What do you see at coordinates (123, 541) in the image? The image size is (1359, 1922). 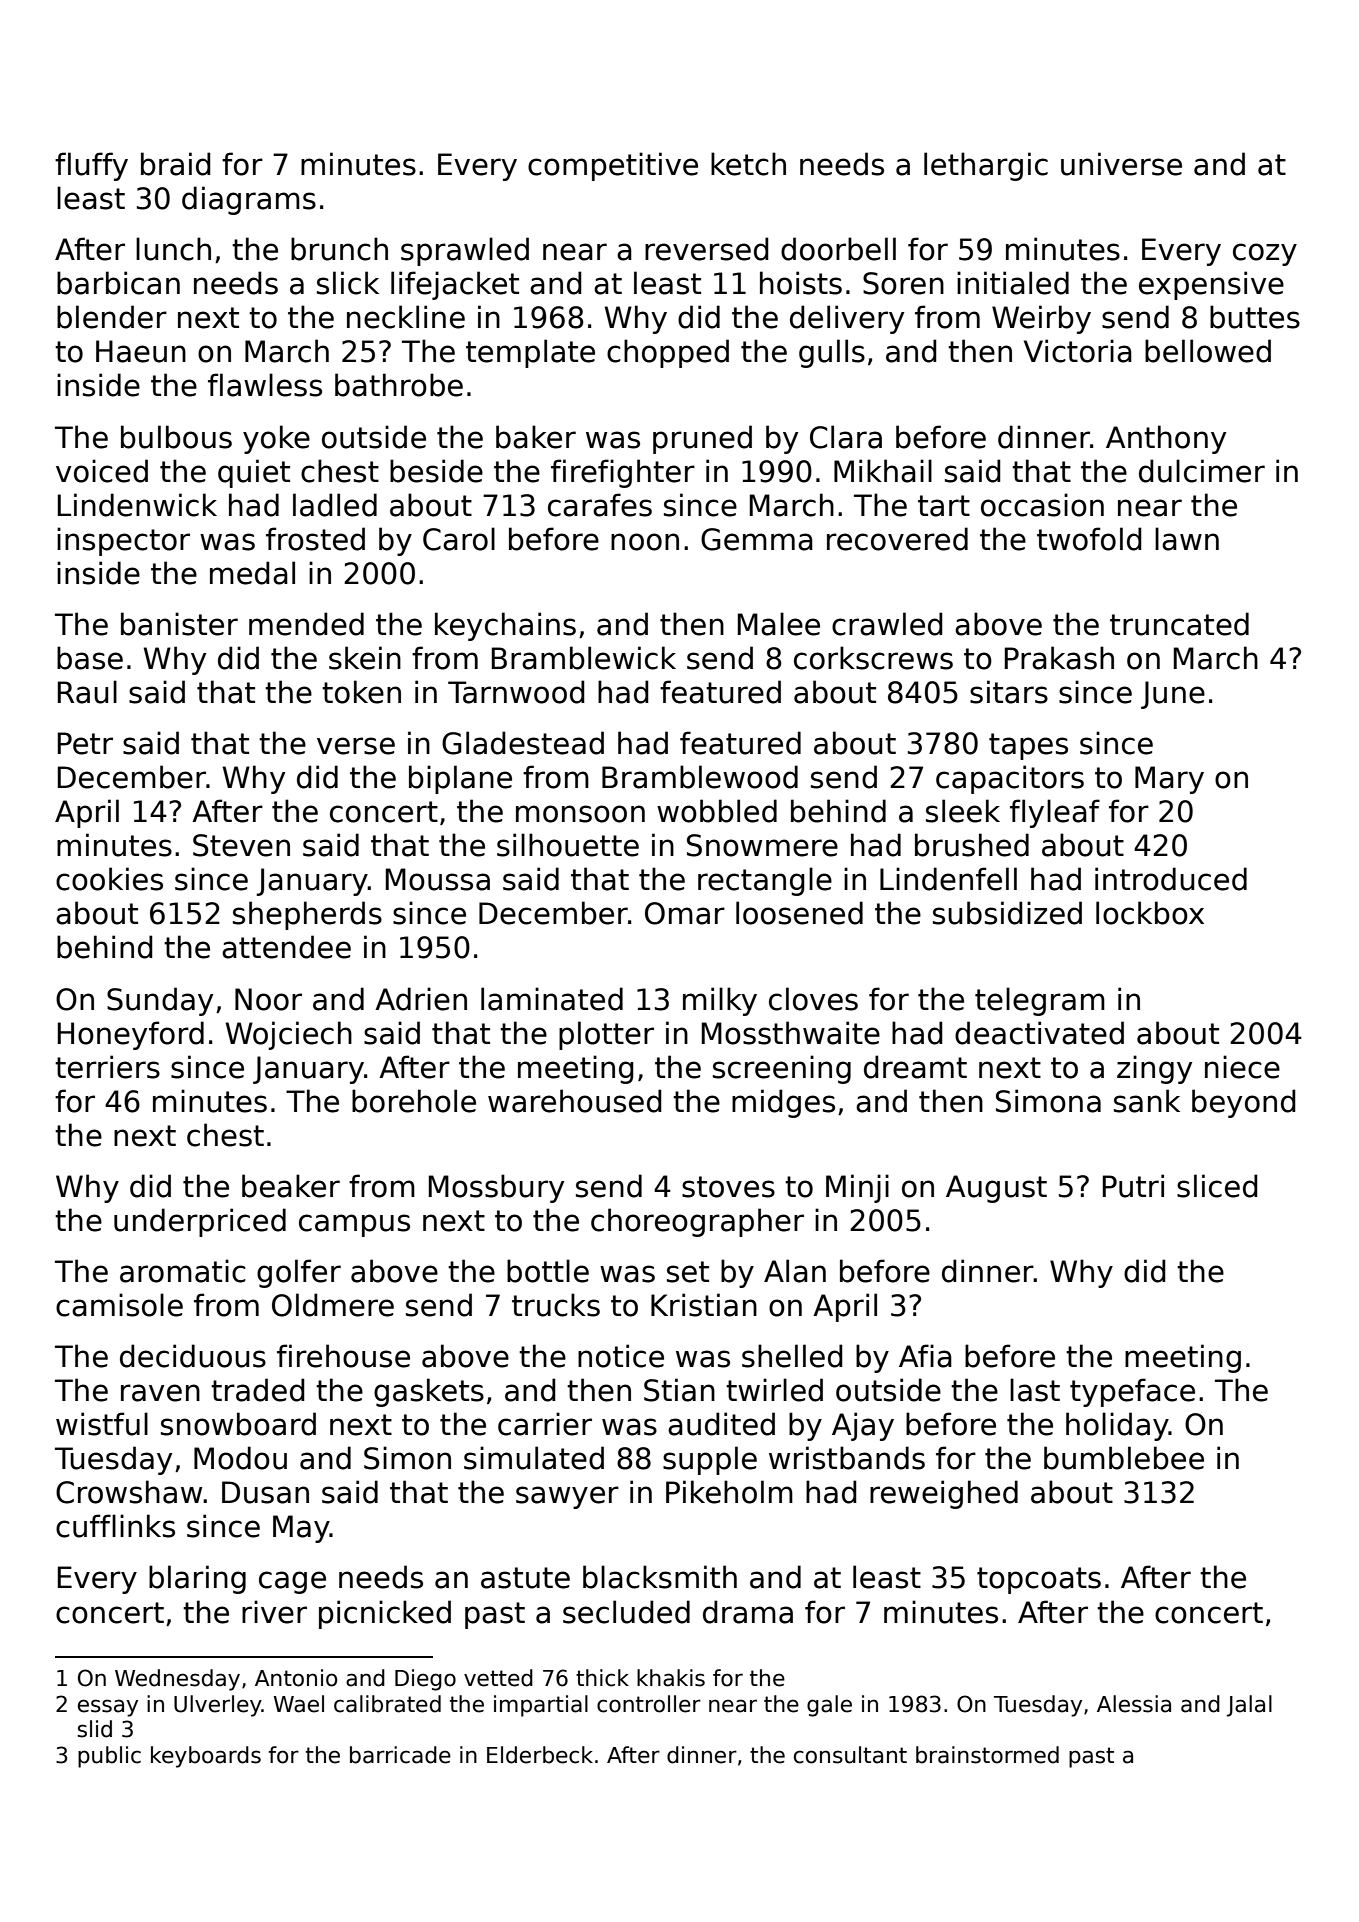 I see `inspector` at bounding box center [123, 541].
